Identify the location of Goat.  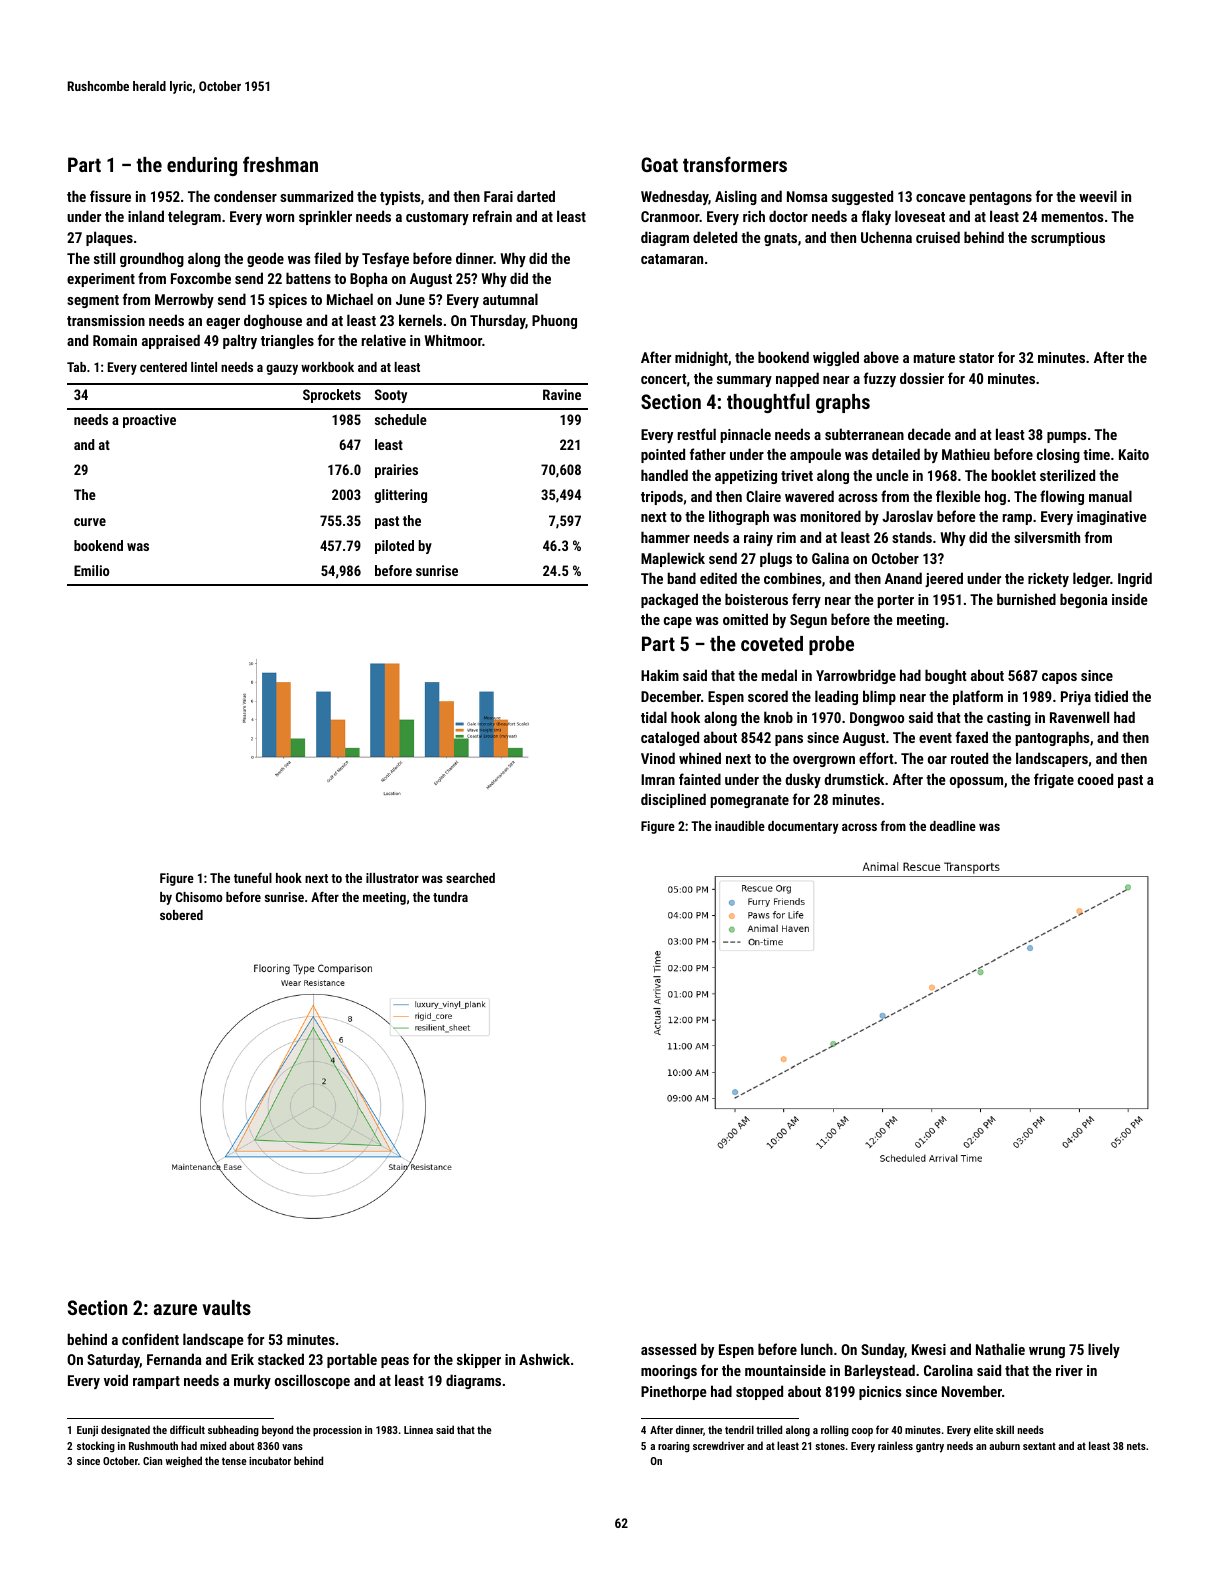
(659, 164).
